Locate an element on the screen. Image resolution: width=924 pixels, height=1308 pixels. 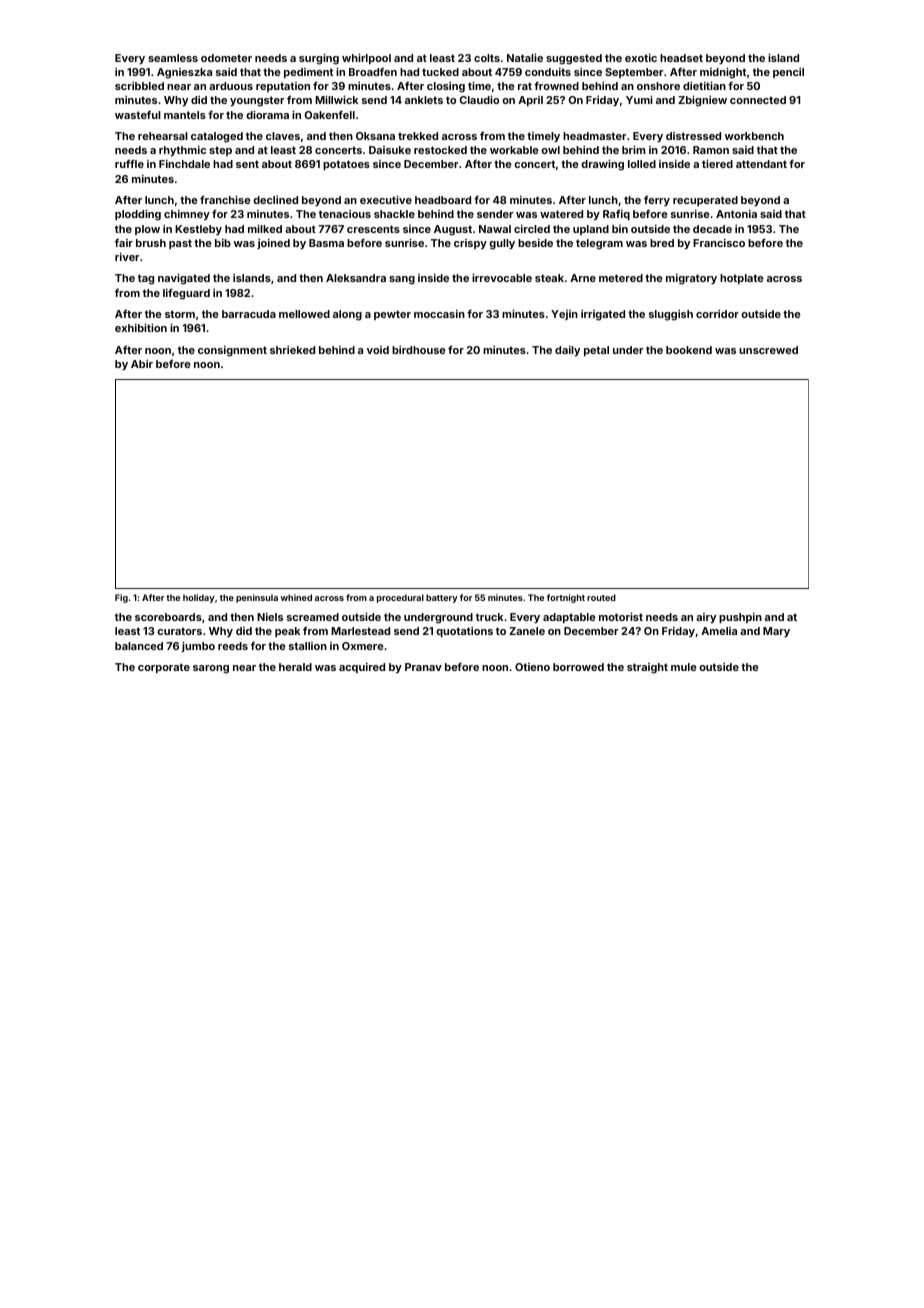
whirlpool is located at coordinates (366, 58).
